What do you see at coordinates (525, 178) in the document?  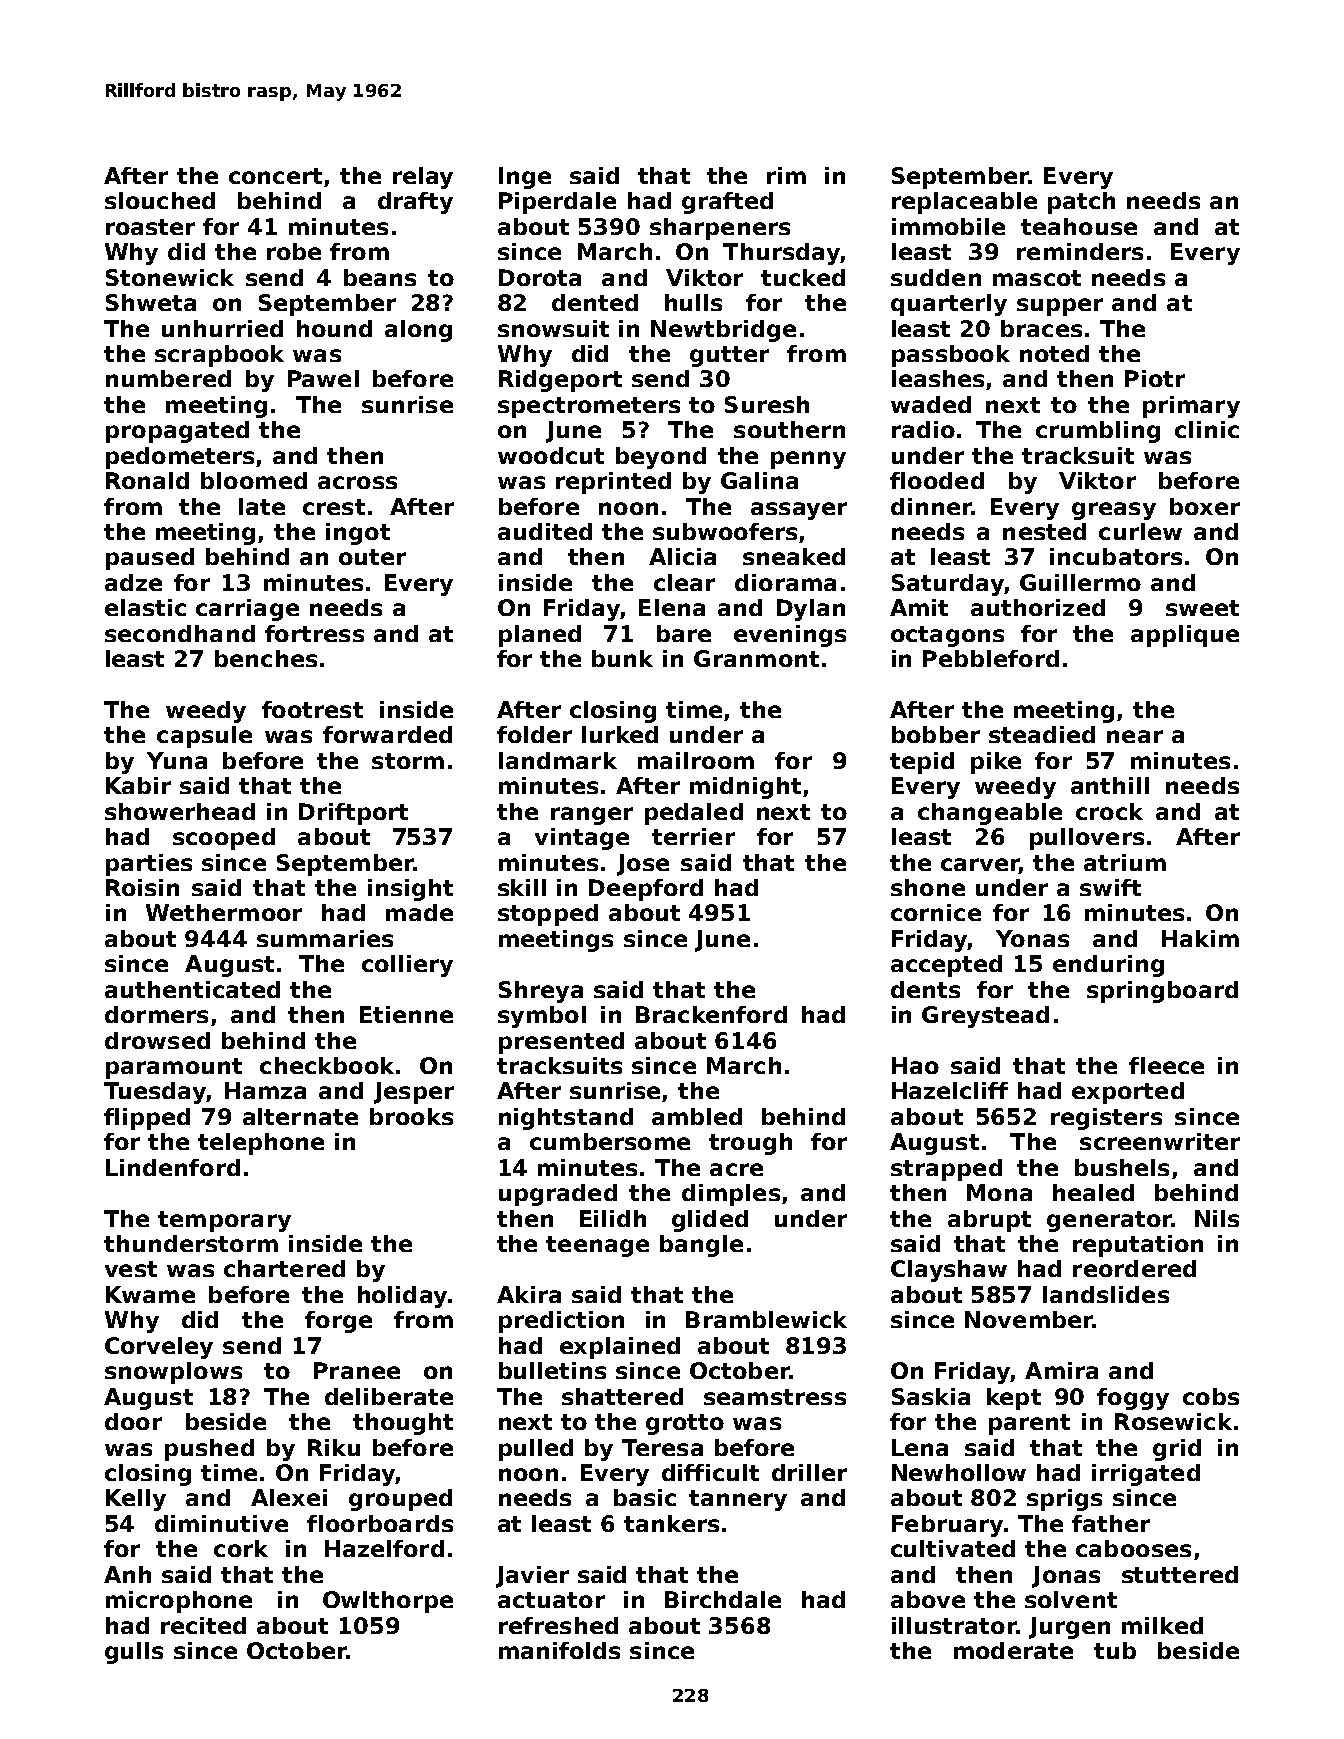 I see `Inge` at bounding box center [525, 178].
